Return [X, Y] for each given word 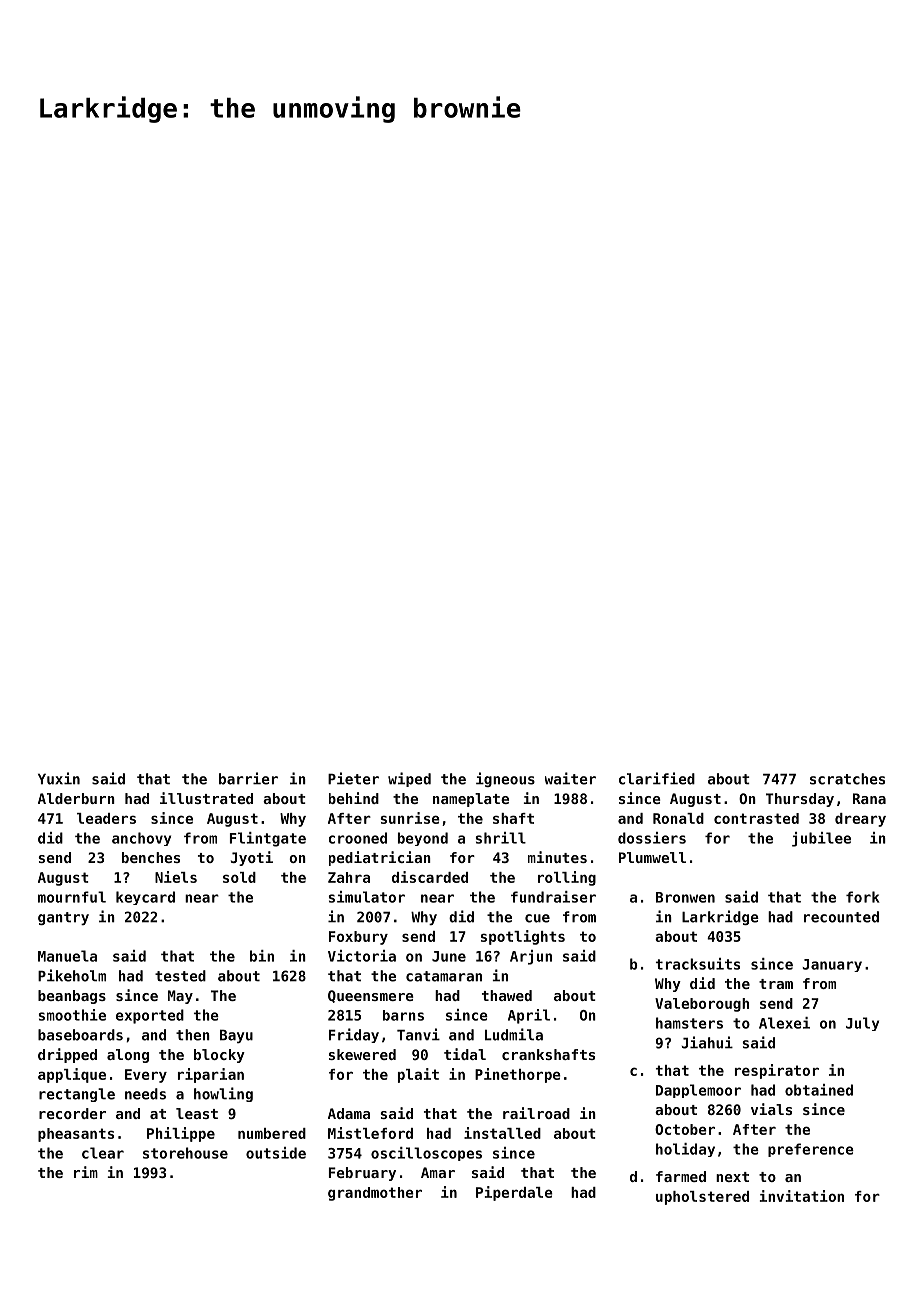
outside [276, 1153]
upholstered [702, 1198]
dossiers [652, 838]
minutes [557, 857]
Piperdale [514, 1193]
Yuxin [59, 778]
